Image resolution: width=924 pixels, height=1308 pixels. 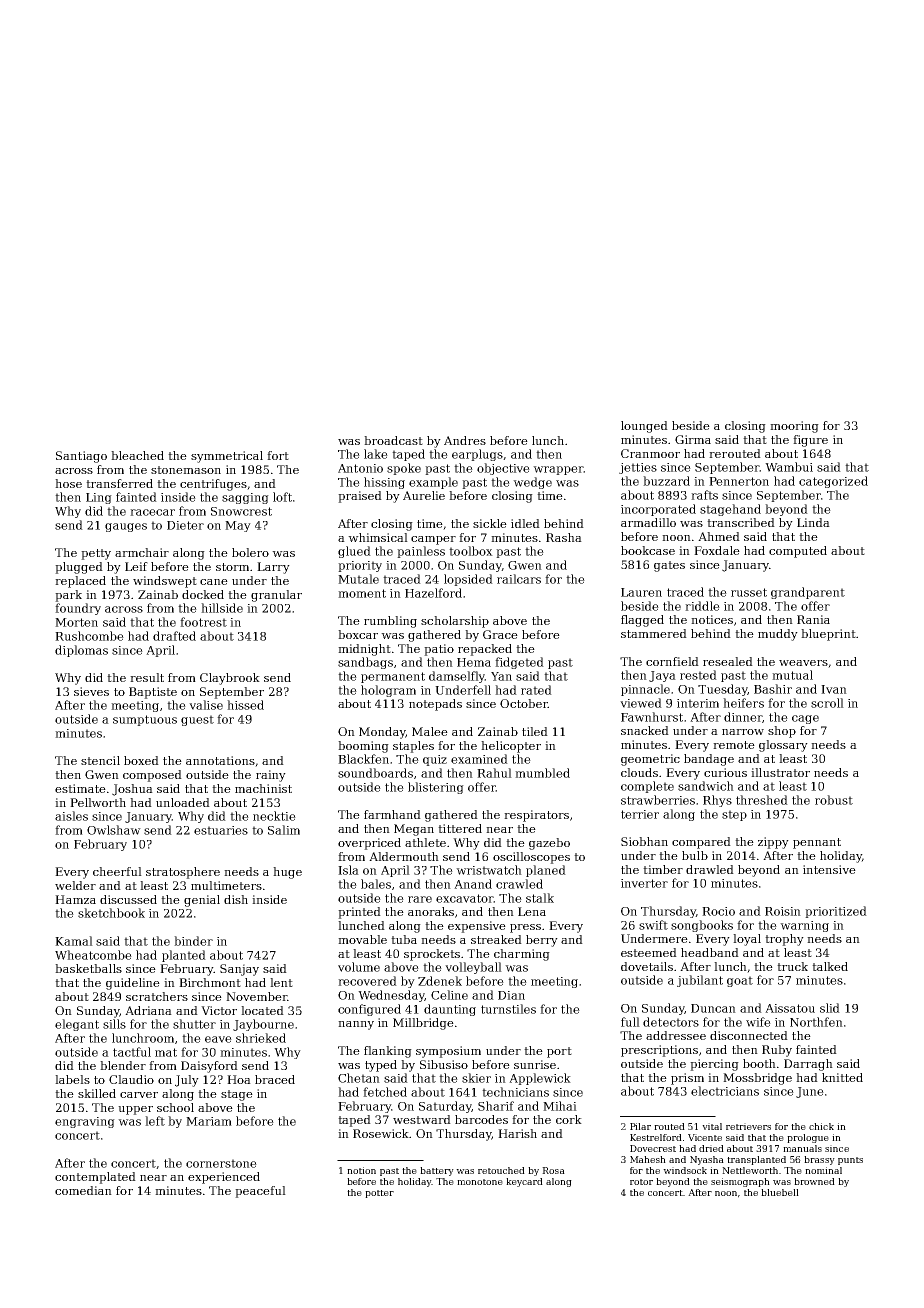 What do you see at coordinates (363, 759) in the image?
I see `Blackfen` at bounding box center [363, 759].
